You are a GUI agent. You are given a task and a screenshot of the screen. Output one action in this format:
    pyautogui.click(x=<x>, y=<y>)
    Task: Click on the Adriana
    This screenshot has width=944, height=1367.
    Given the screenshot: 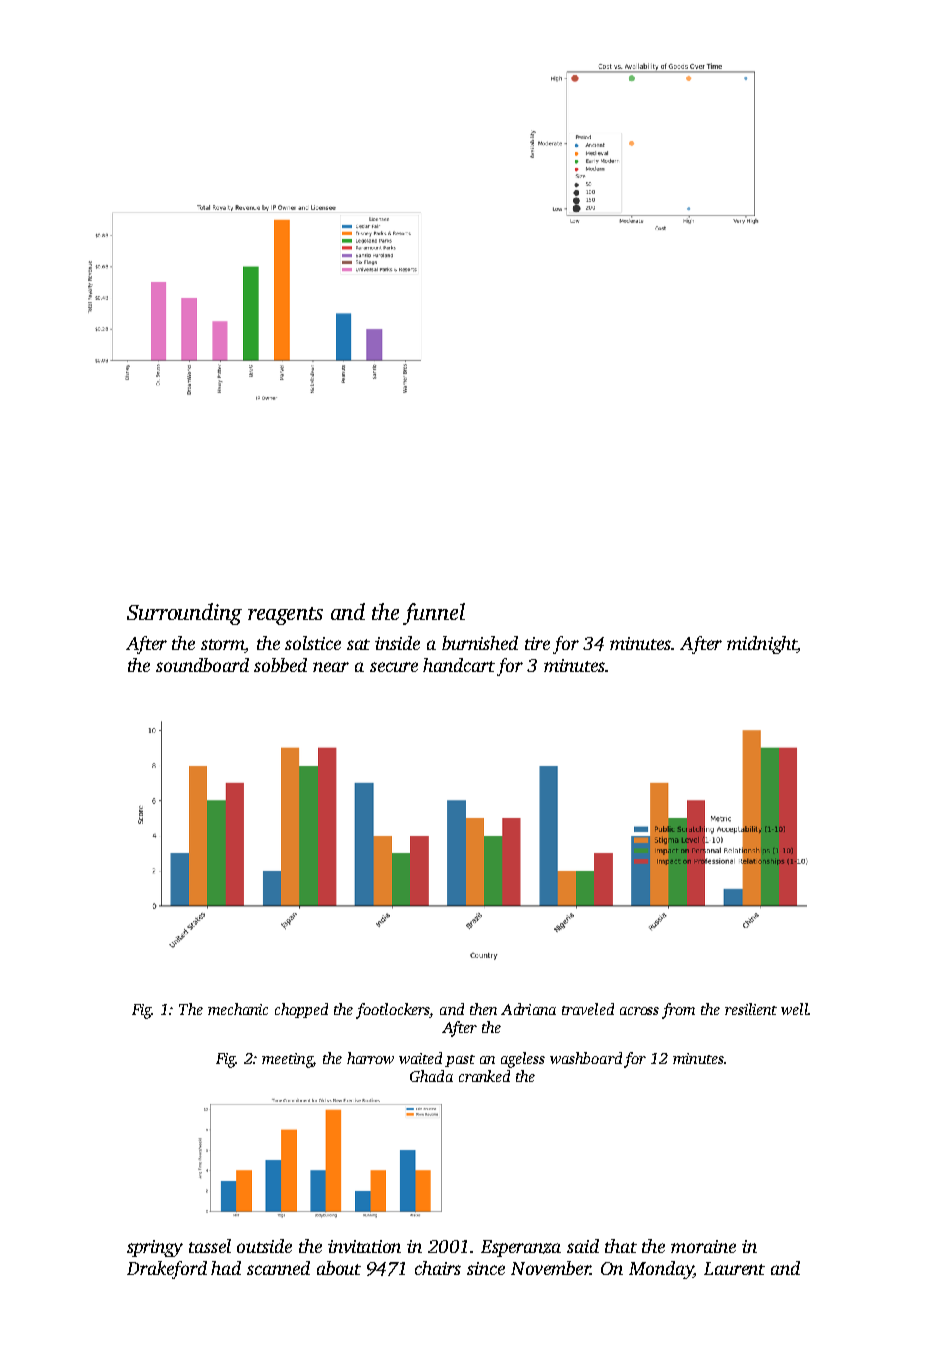 What is the action you would take?
    pyautogui.click(x=528, y=1009)
